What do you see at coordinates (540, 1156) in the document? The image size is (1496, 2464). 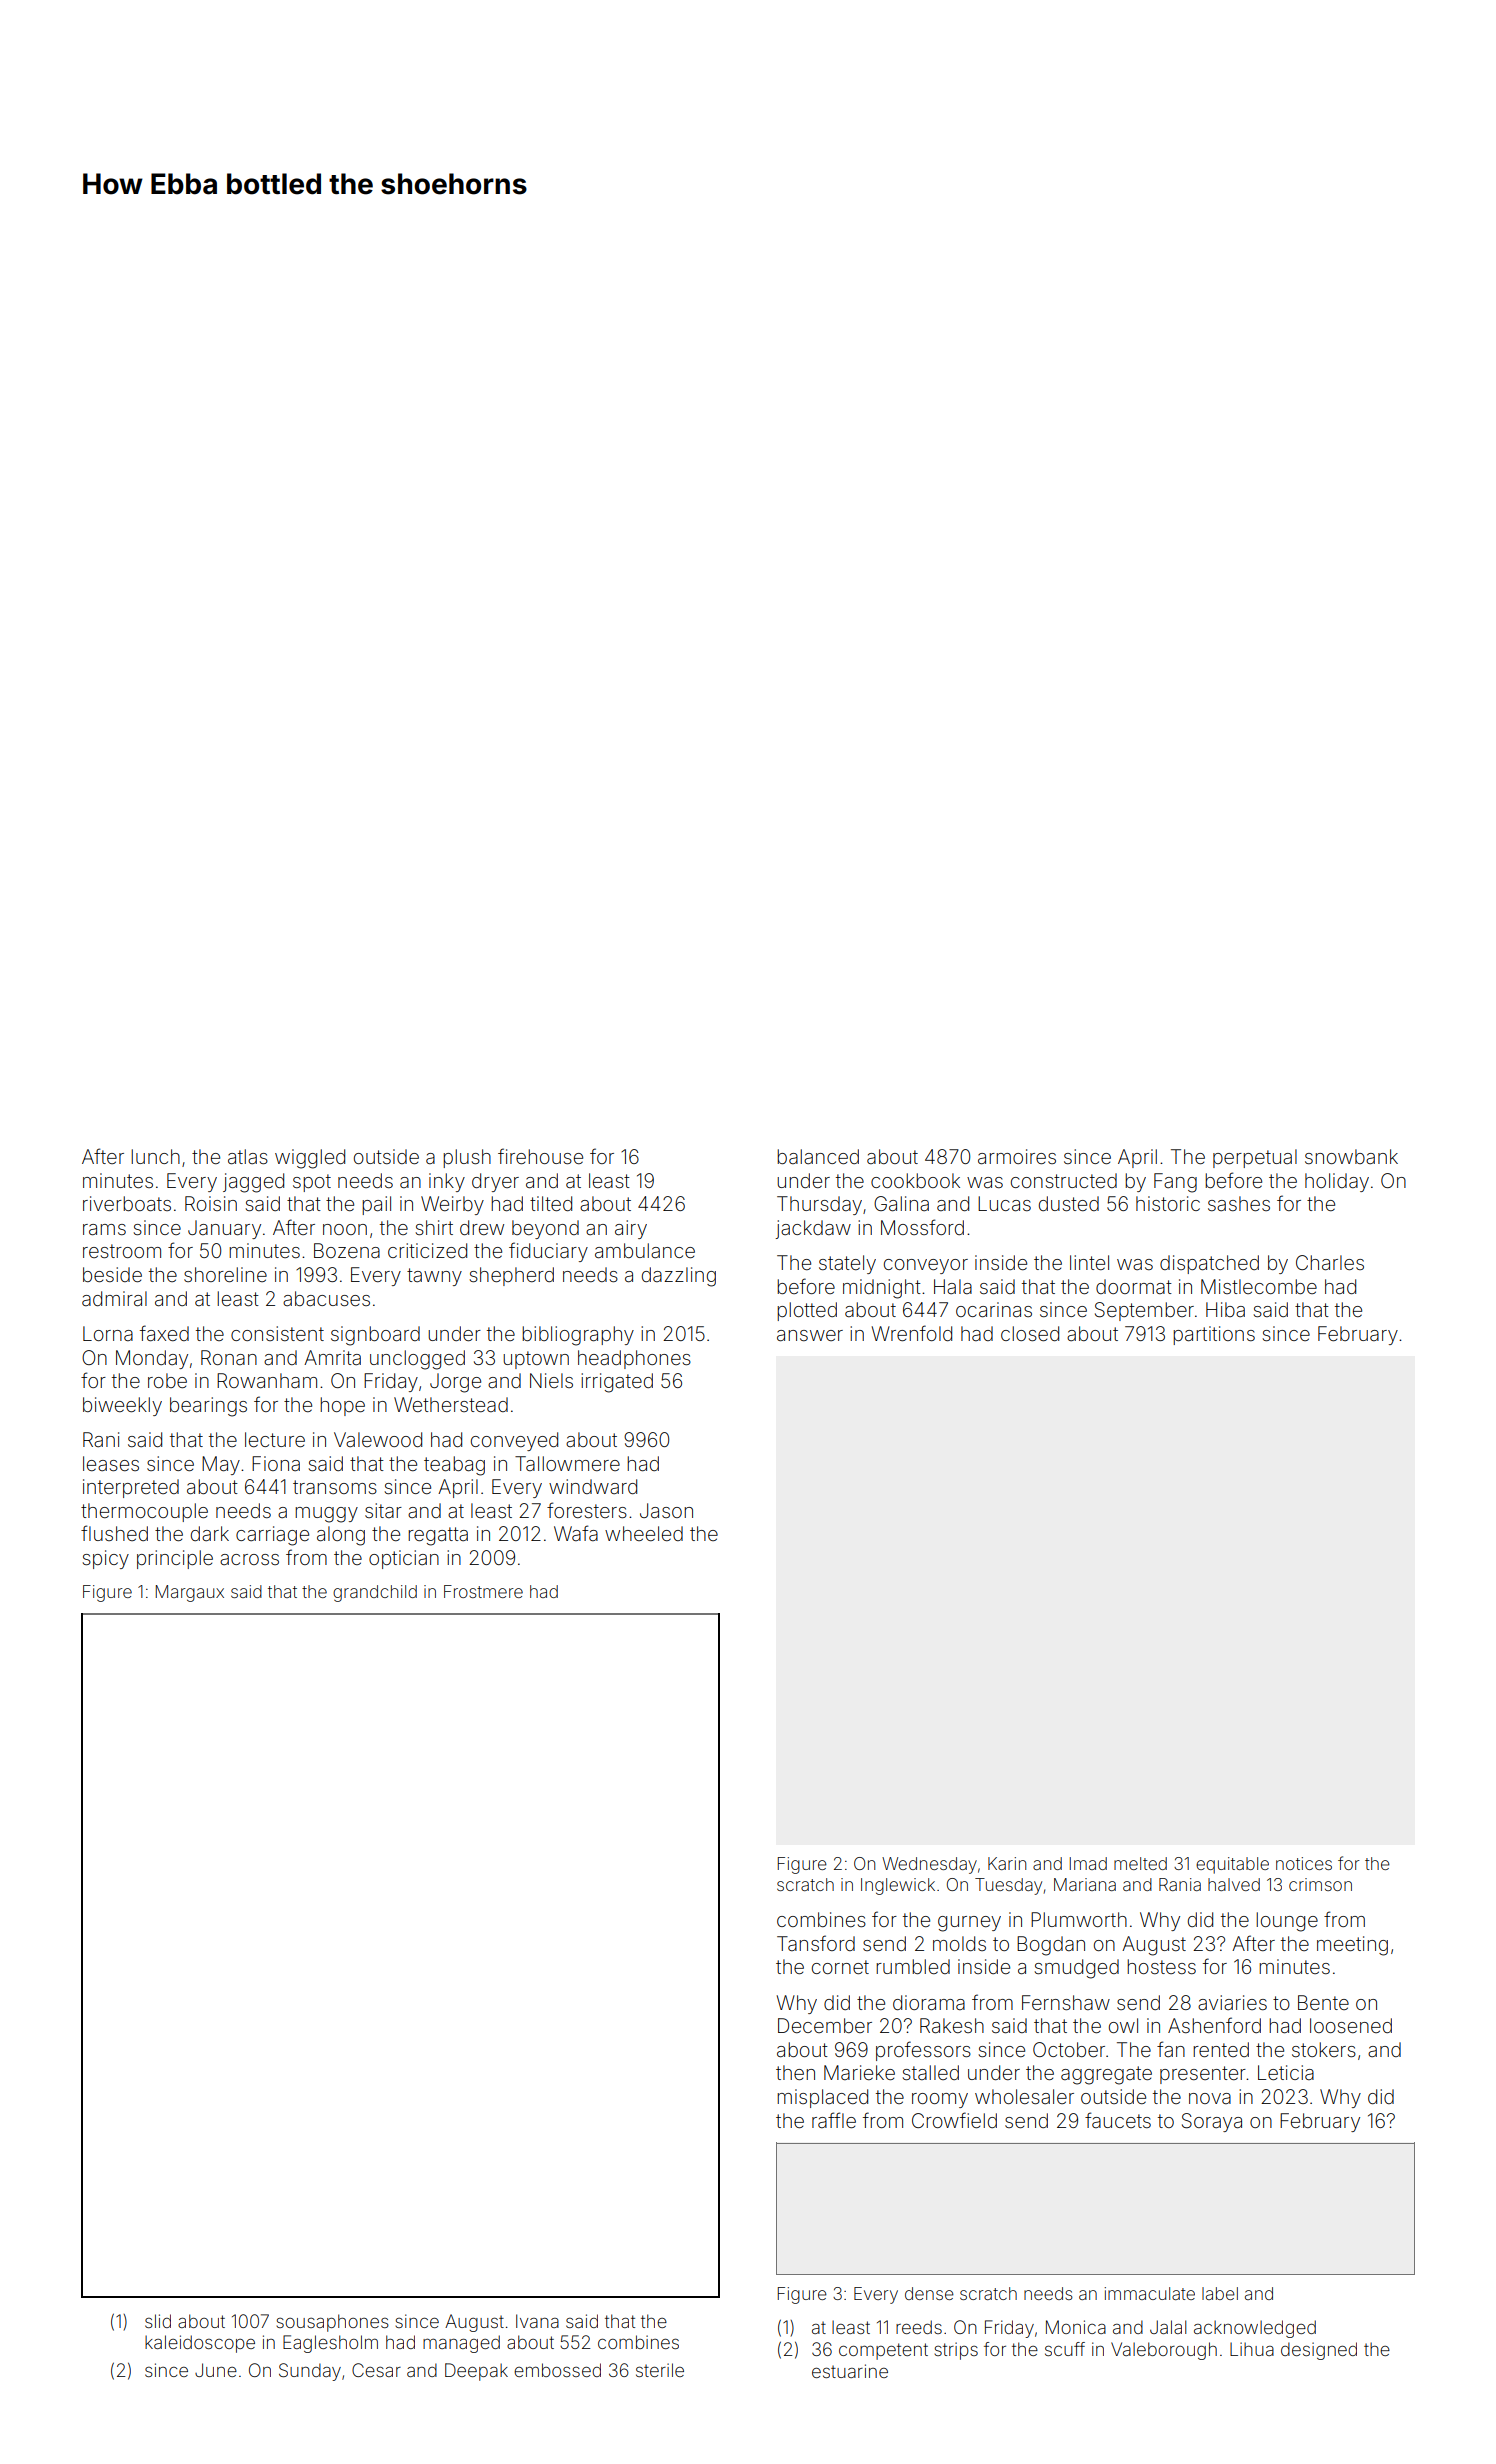 I see `firehouse` at bounding box center [540, 1156].
